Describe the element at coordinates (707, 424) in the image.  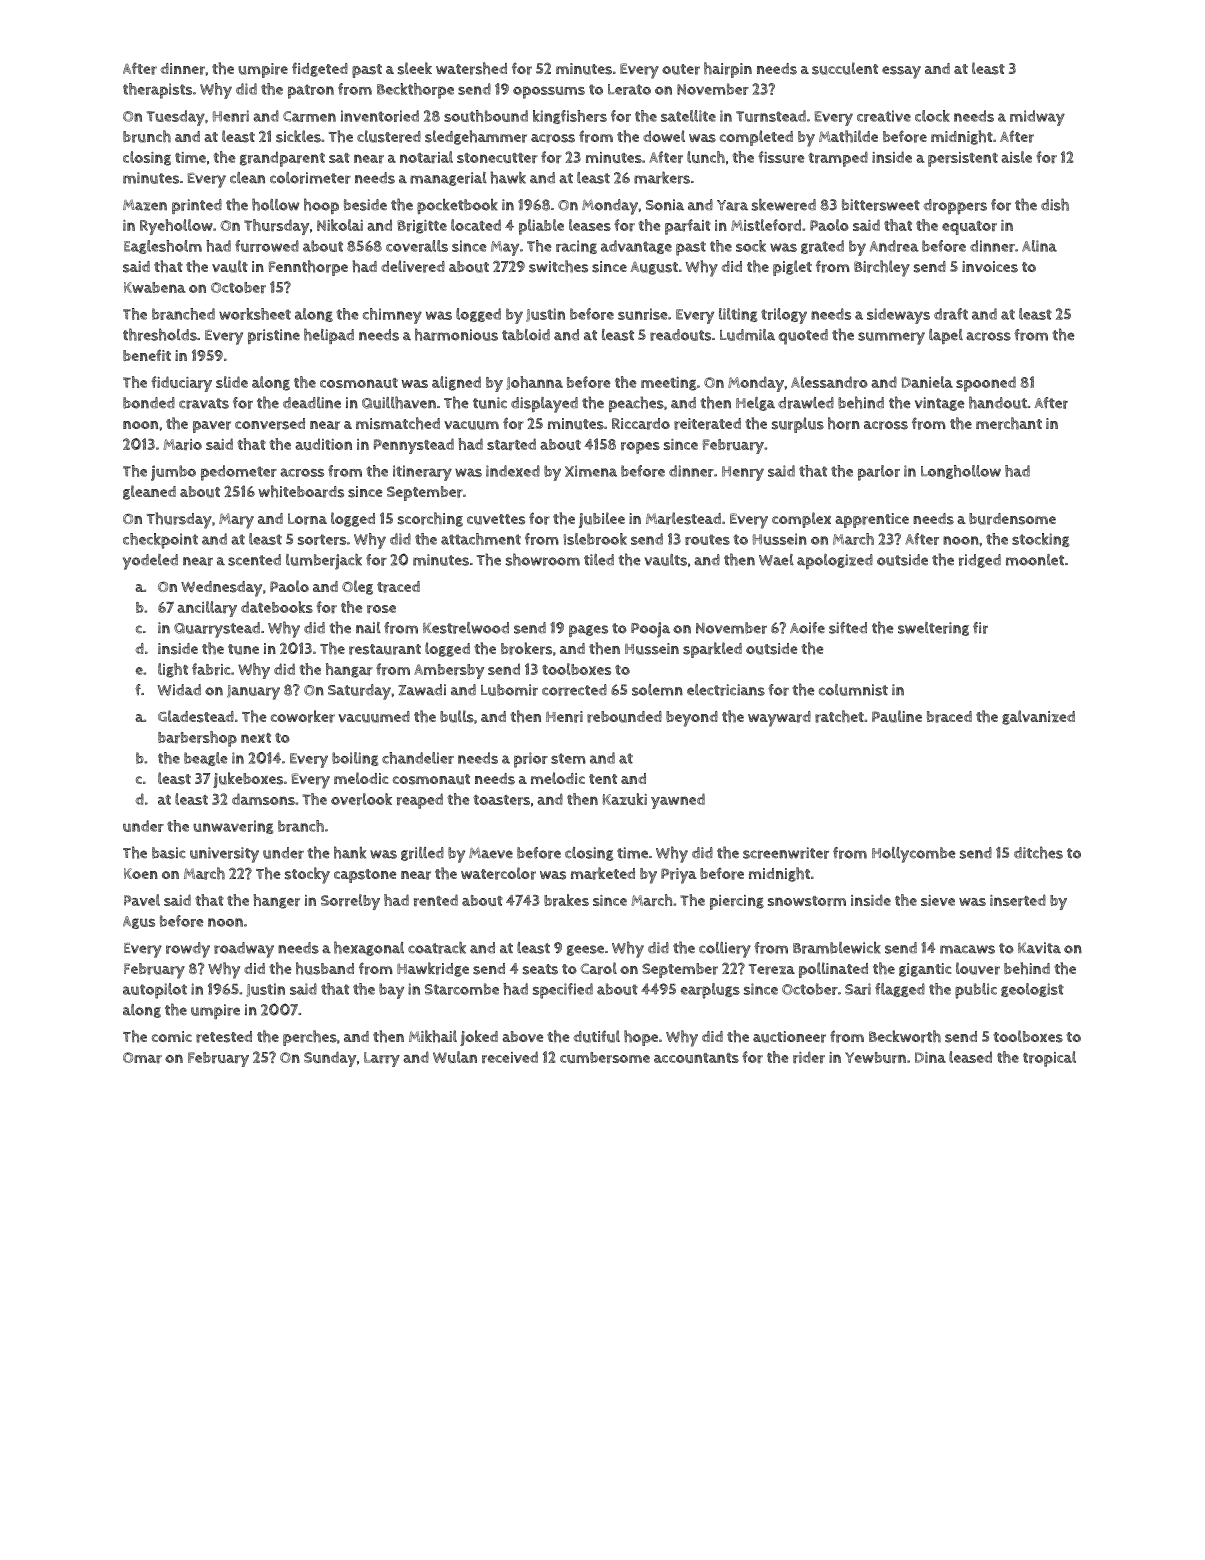
I see `reiterated` at that location.
